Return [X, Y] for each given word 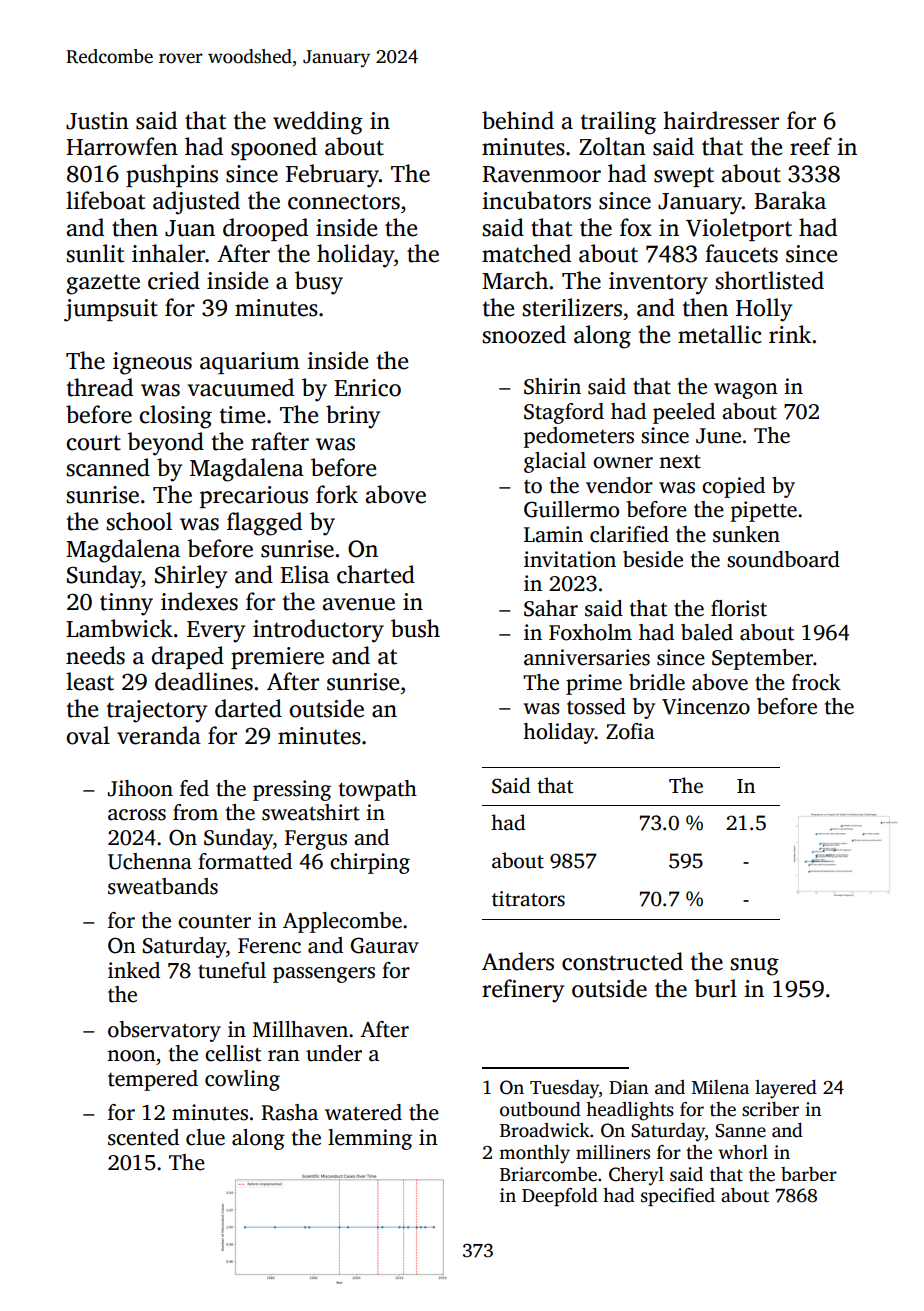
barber [809, 1174]
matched [526, 253]
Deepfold [560, 1197]
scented [143, 1137]
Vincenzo [706, 706]
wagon [746, 391]
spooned [274, 148]
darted [248, 708]
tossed [596, 706]
